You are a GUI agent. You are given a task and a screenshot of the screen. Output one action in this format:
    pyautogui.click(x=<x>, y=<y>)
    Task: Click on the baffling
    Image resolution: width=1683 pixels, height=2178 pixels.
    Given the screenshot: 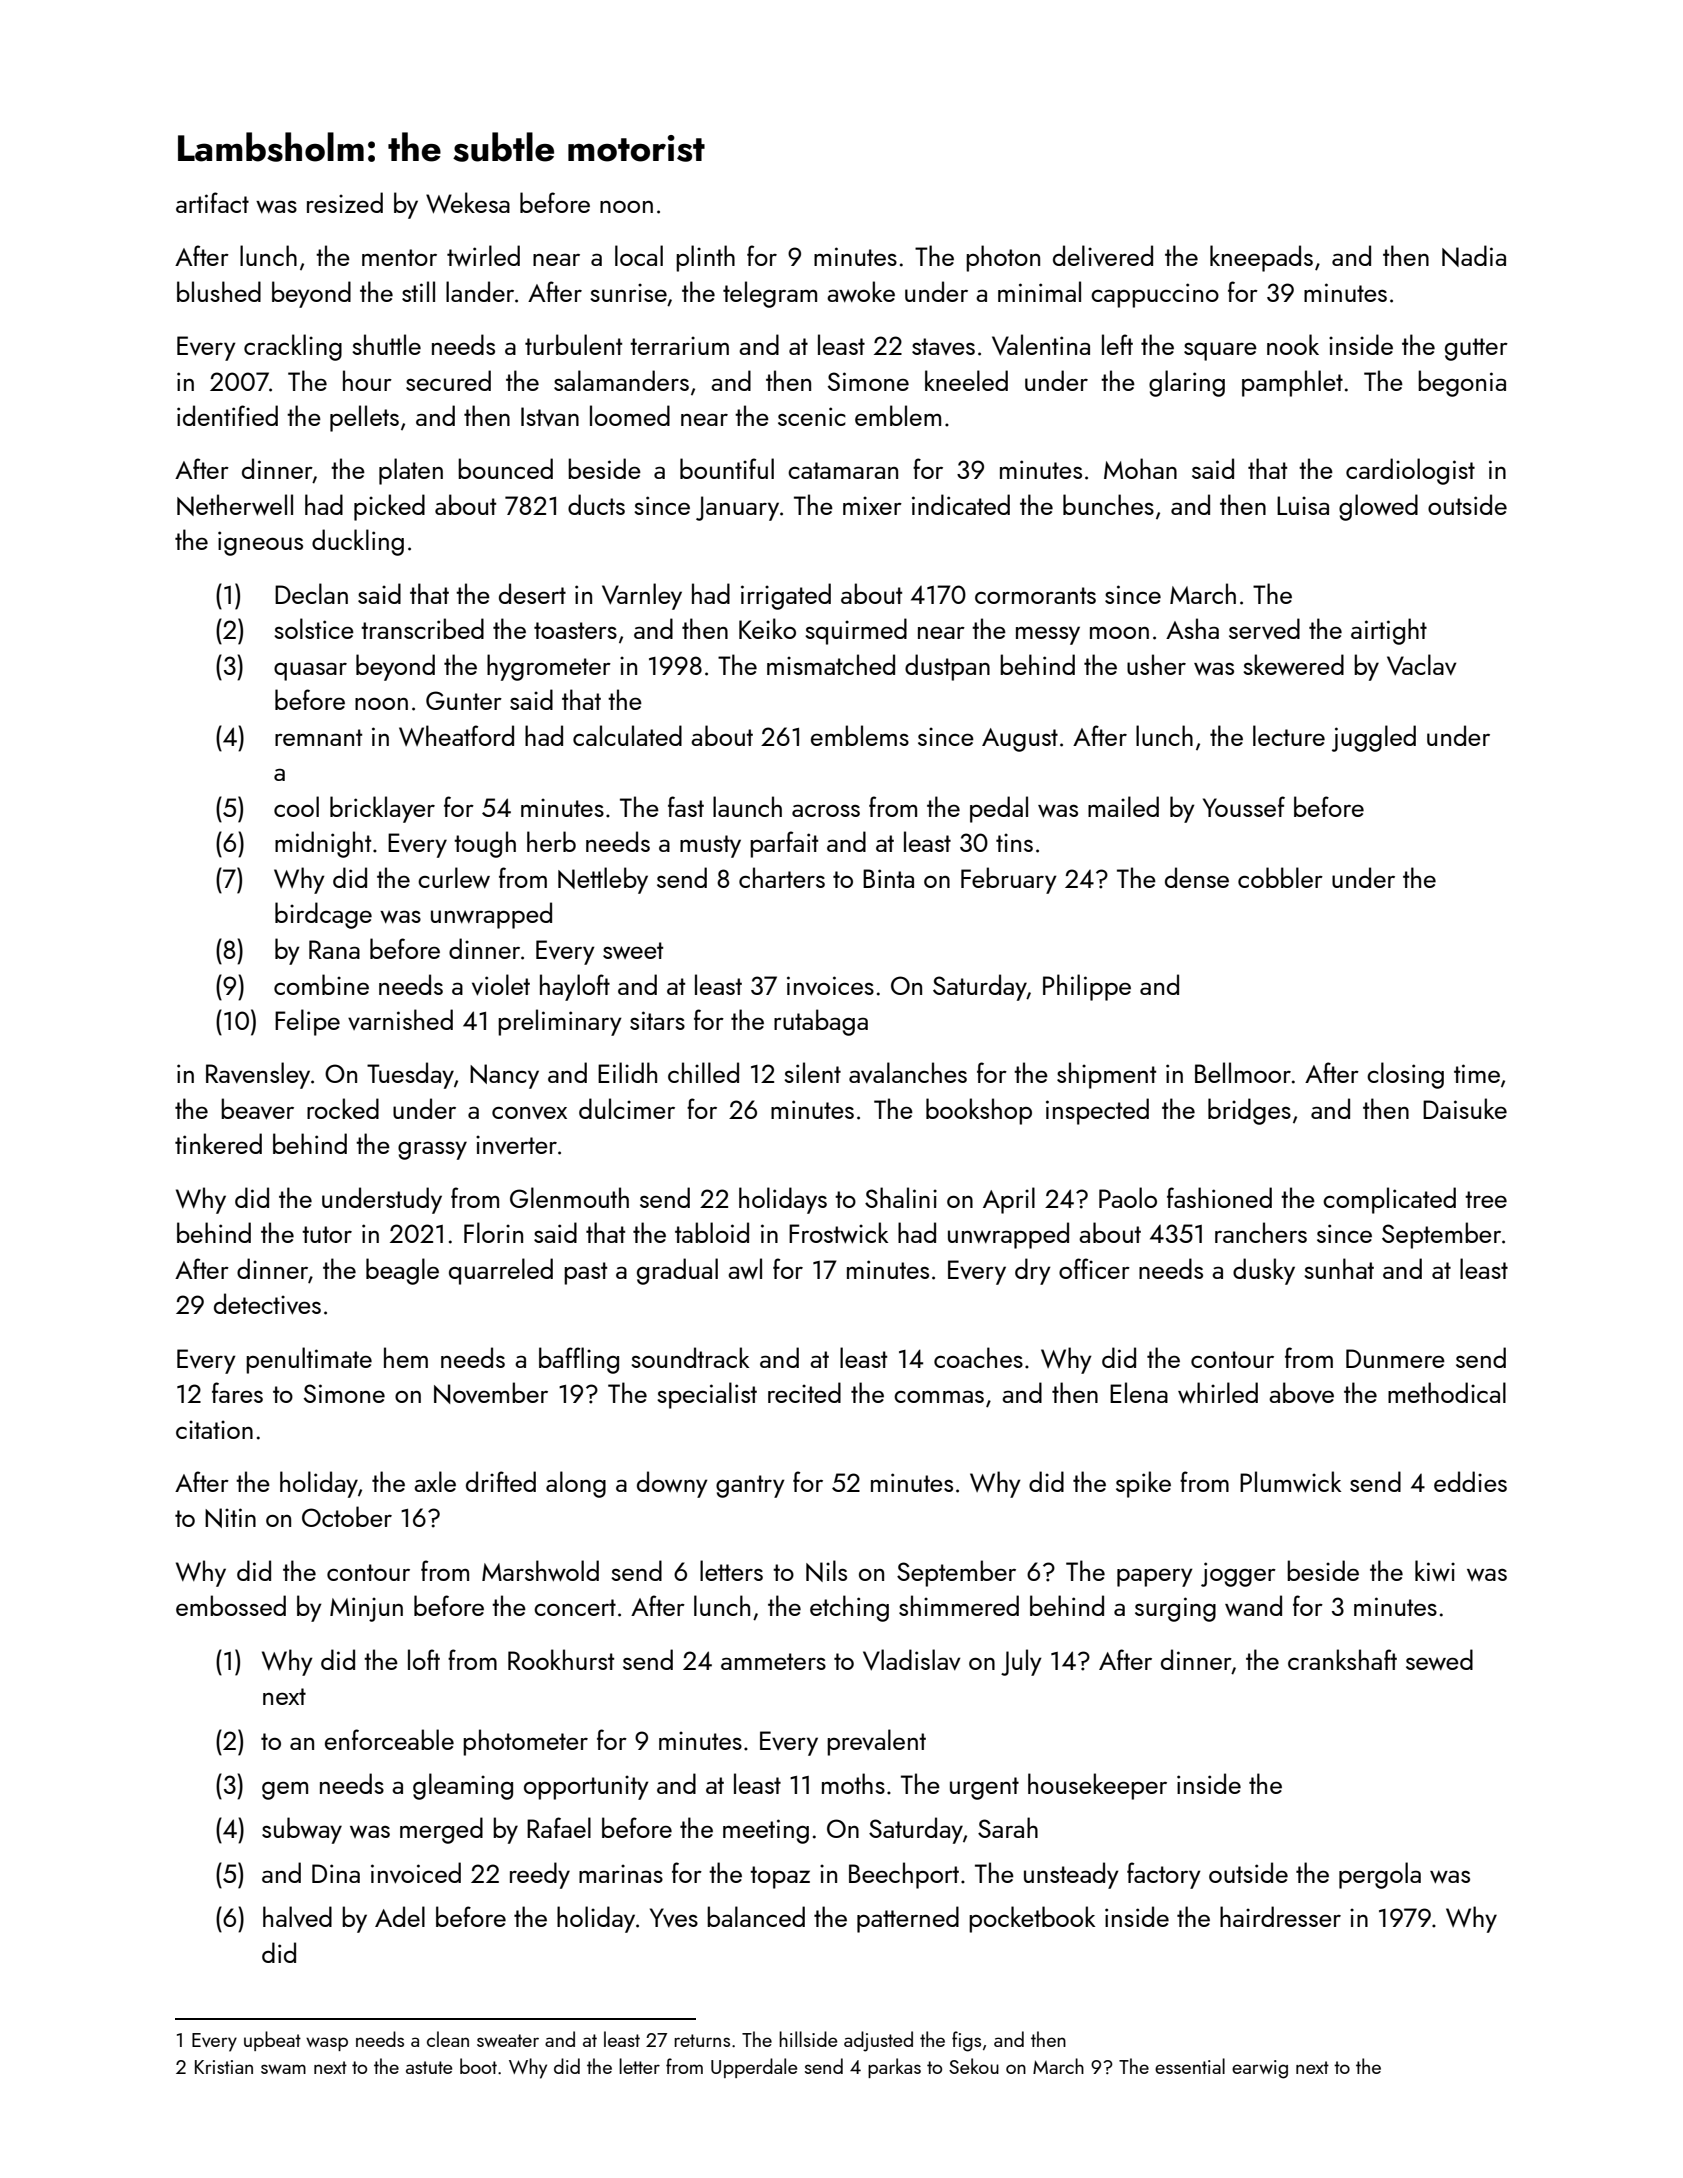 What is the action you would take?
    pyautogui.click(x=579, y=1360)
